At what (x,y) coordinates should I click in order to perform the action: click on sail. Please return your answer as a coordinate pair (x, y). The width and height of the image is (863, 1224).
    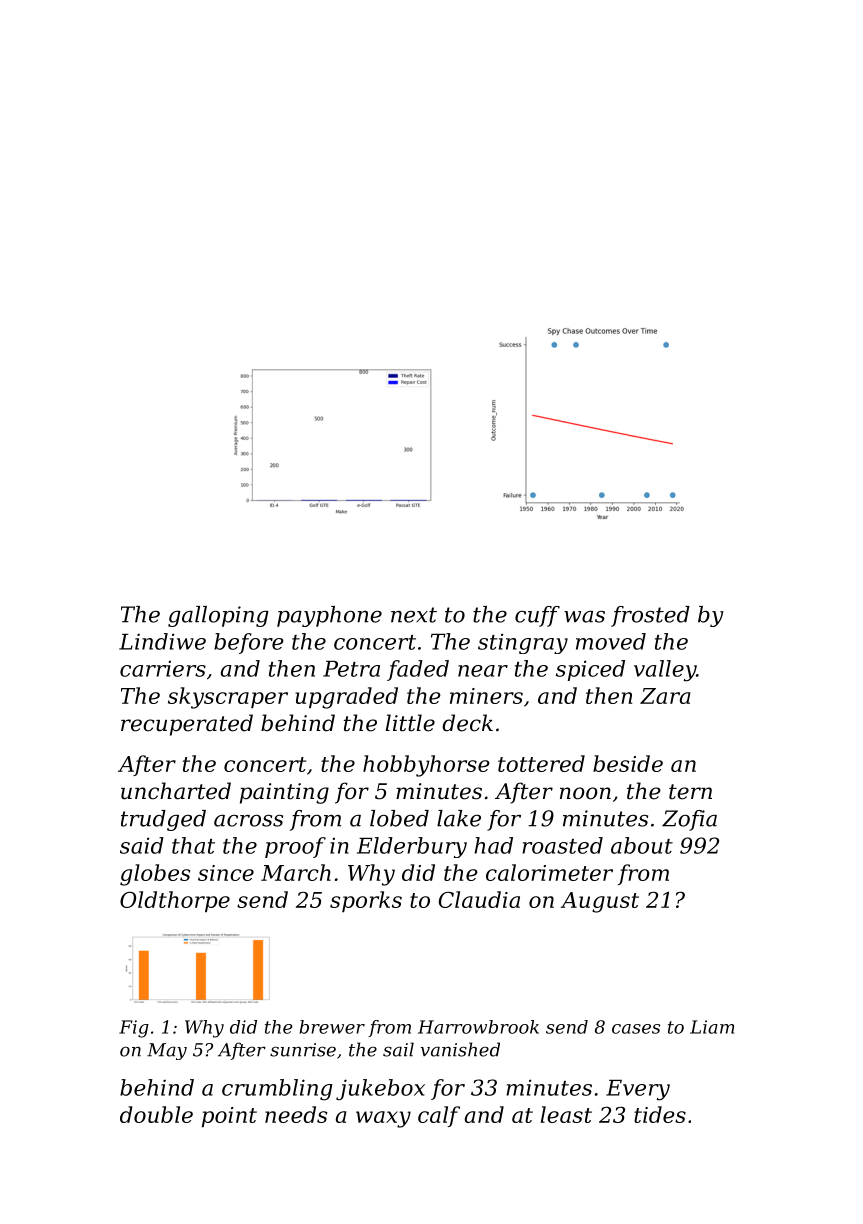
    Looking at the image, I should click on (398, 1049).
